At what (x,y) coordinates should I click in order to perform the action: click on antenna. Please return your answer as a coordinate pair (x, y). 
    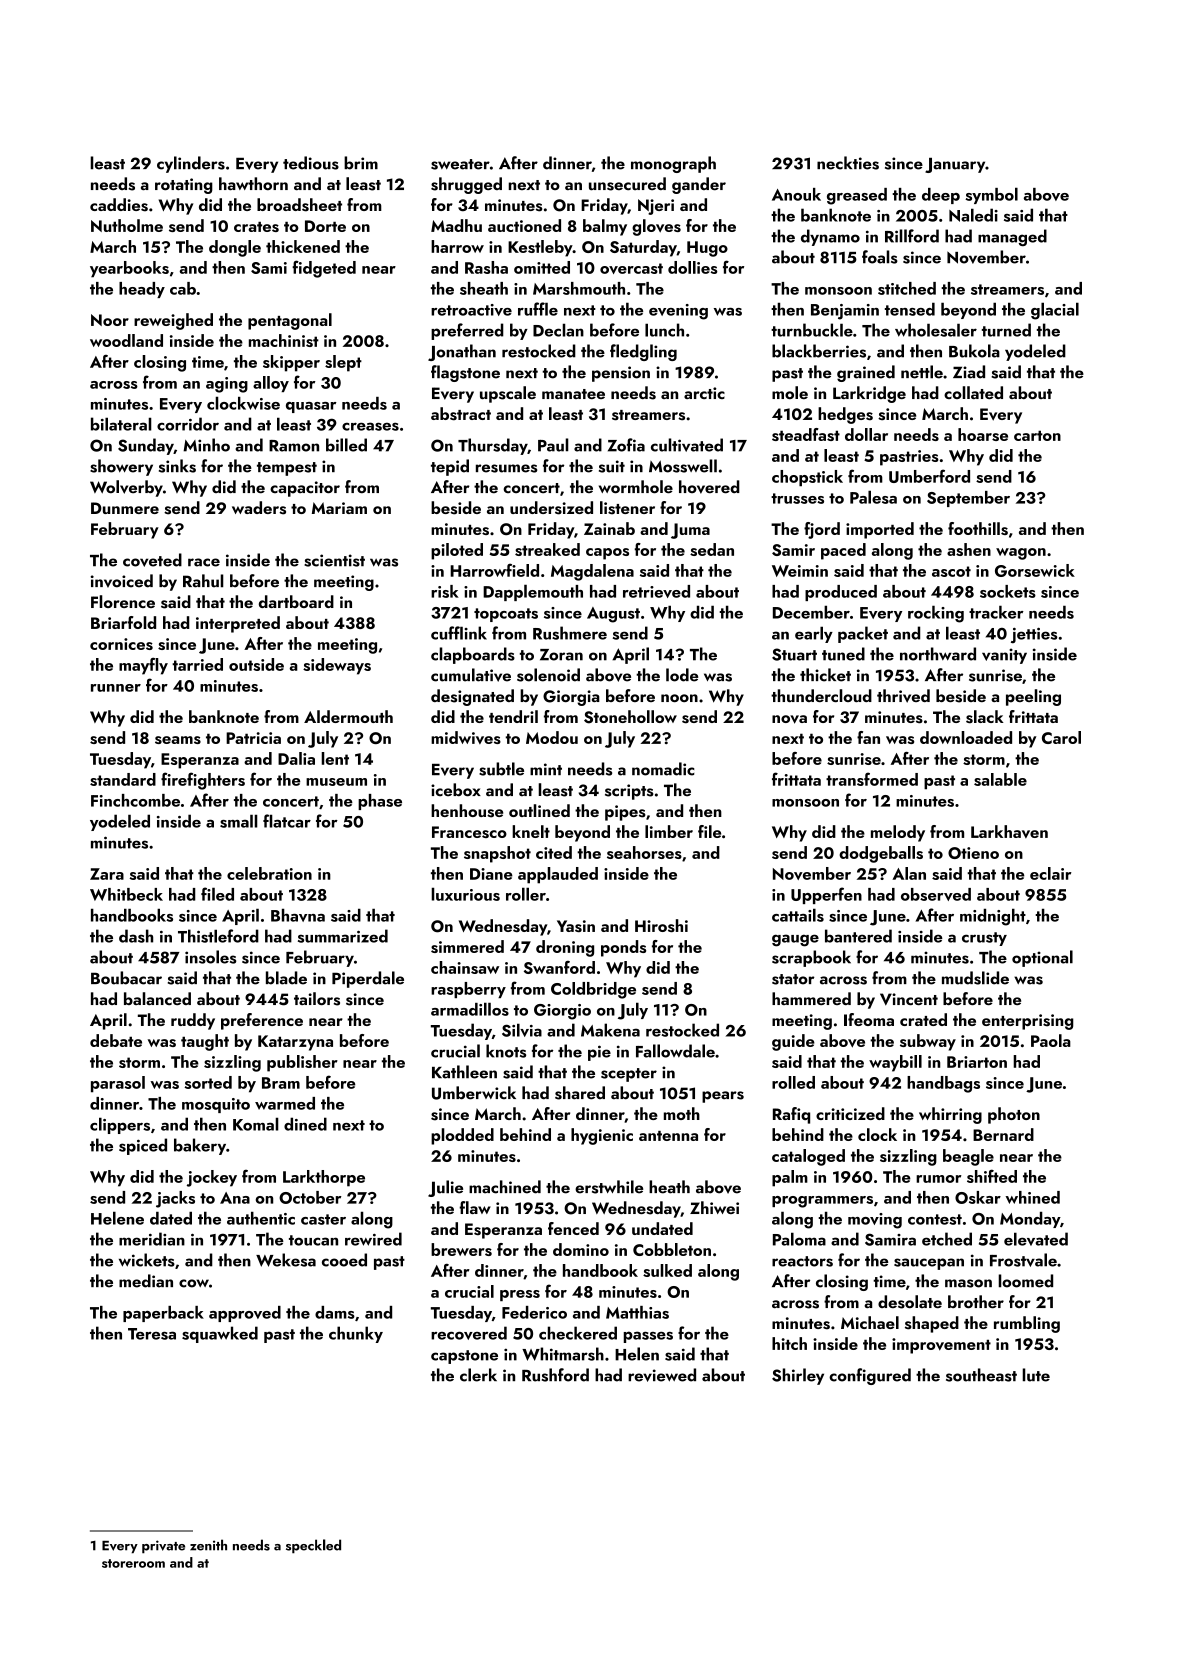
    Looking at the image, I should click on (668, 1136).
